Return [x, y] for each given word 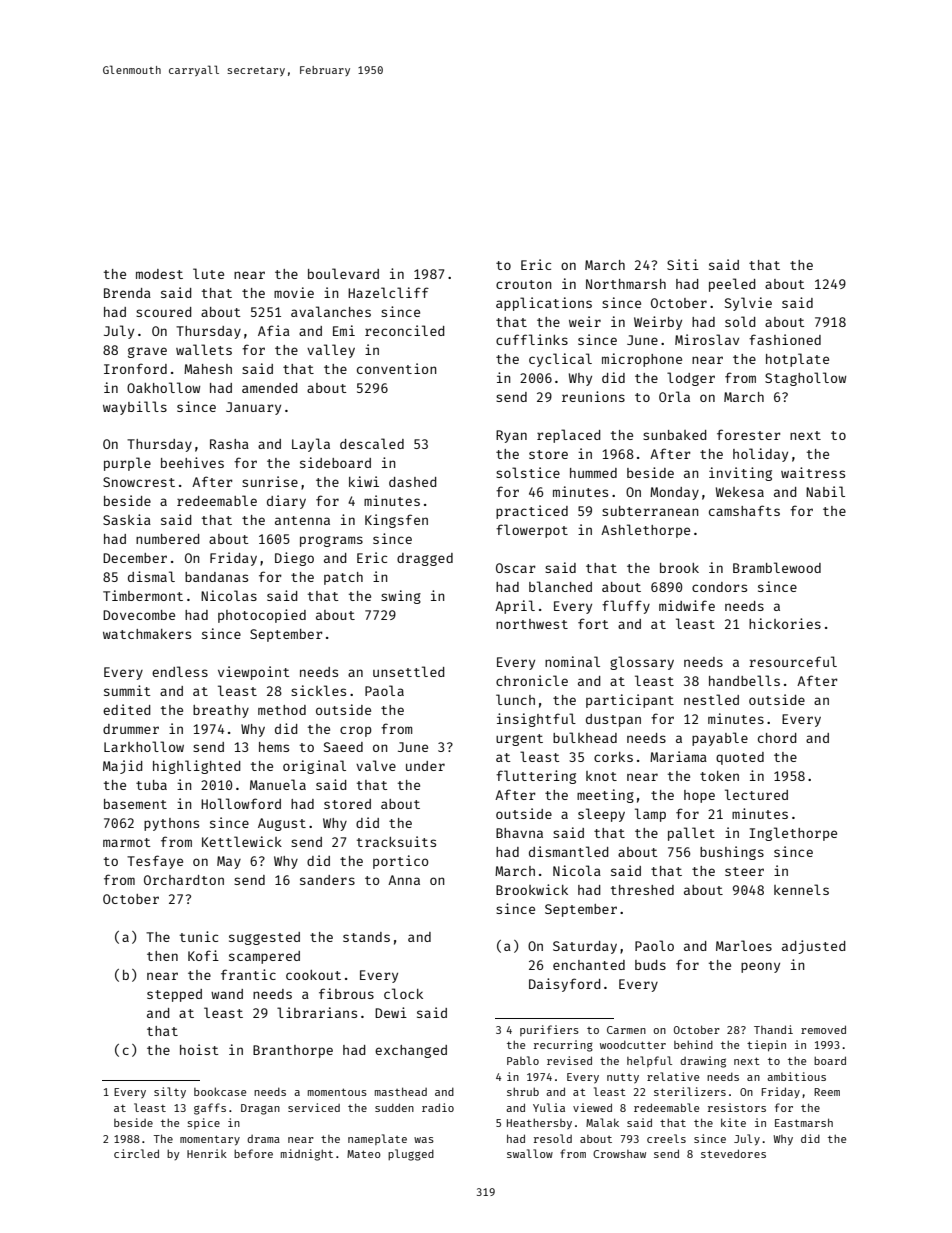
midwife [687, 605]
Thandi [773, 1029]
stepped [174, 995]
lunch [515, 699]
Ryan [511, 436]
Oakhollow [163, 387]
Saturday [585, 947]
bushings [732, 853]
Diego [294, 559]
